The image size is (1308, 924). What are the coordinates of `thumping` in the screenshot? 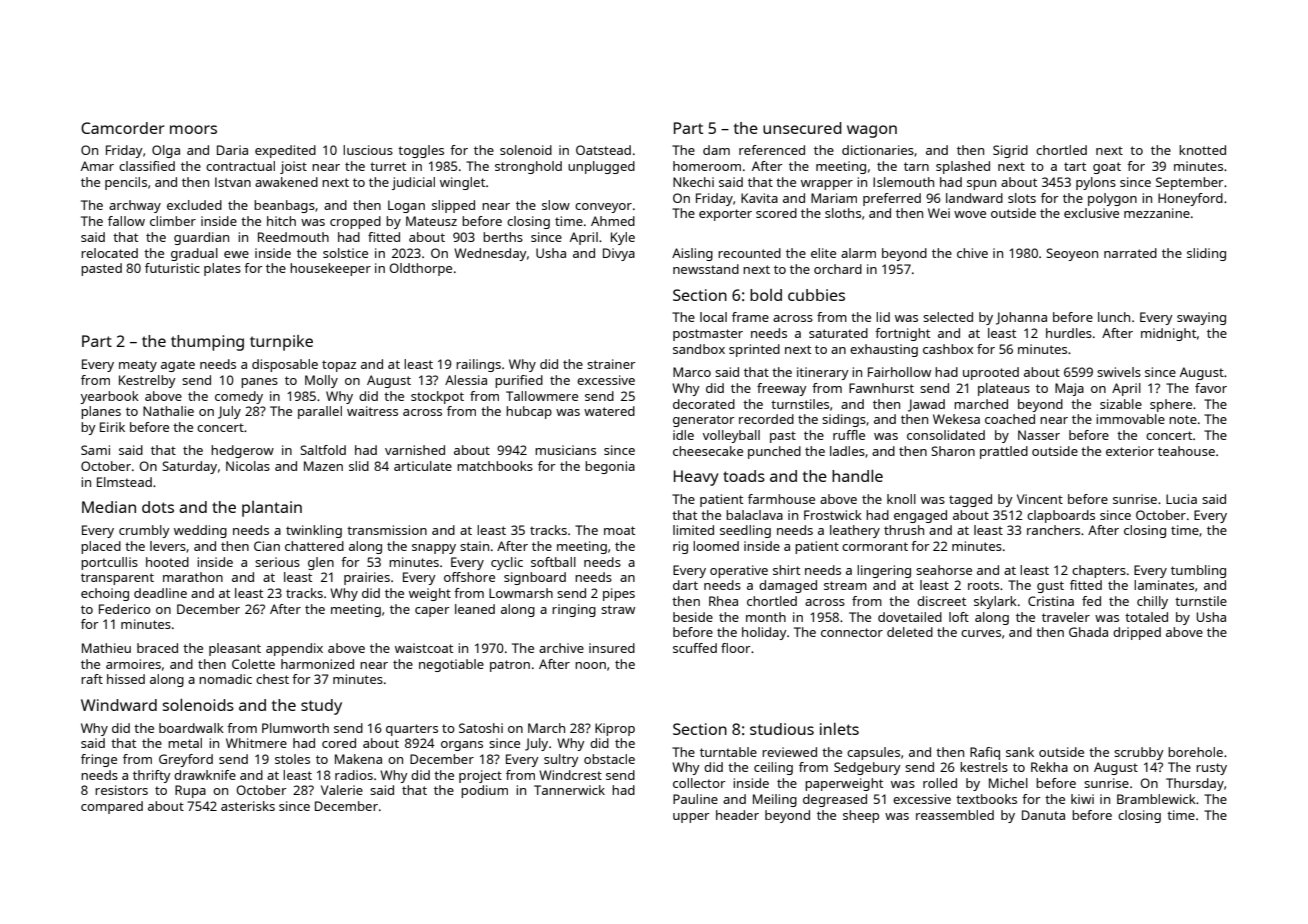 It's located at (207, 343).
